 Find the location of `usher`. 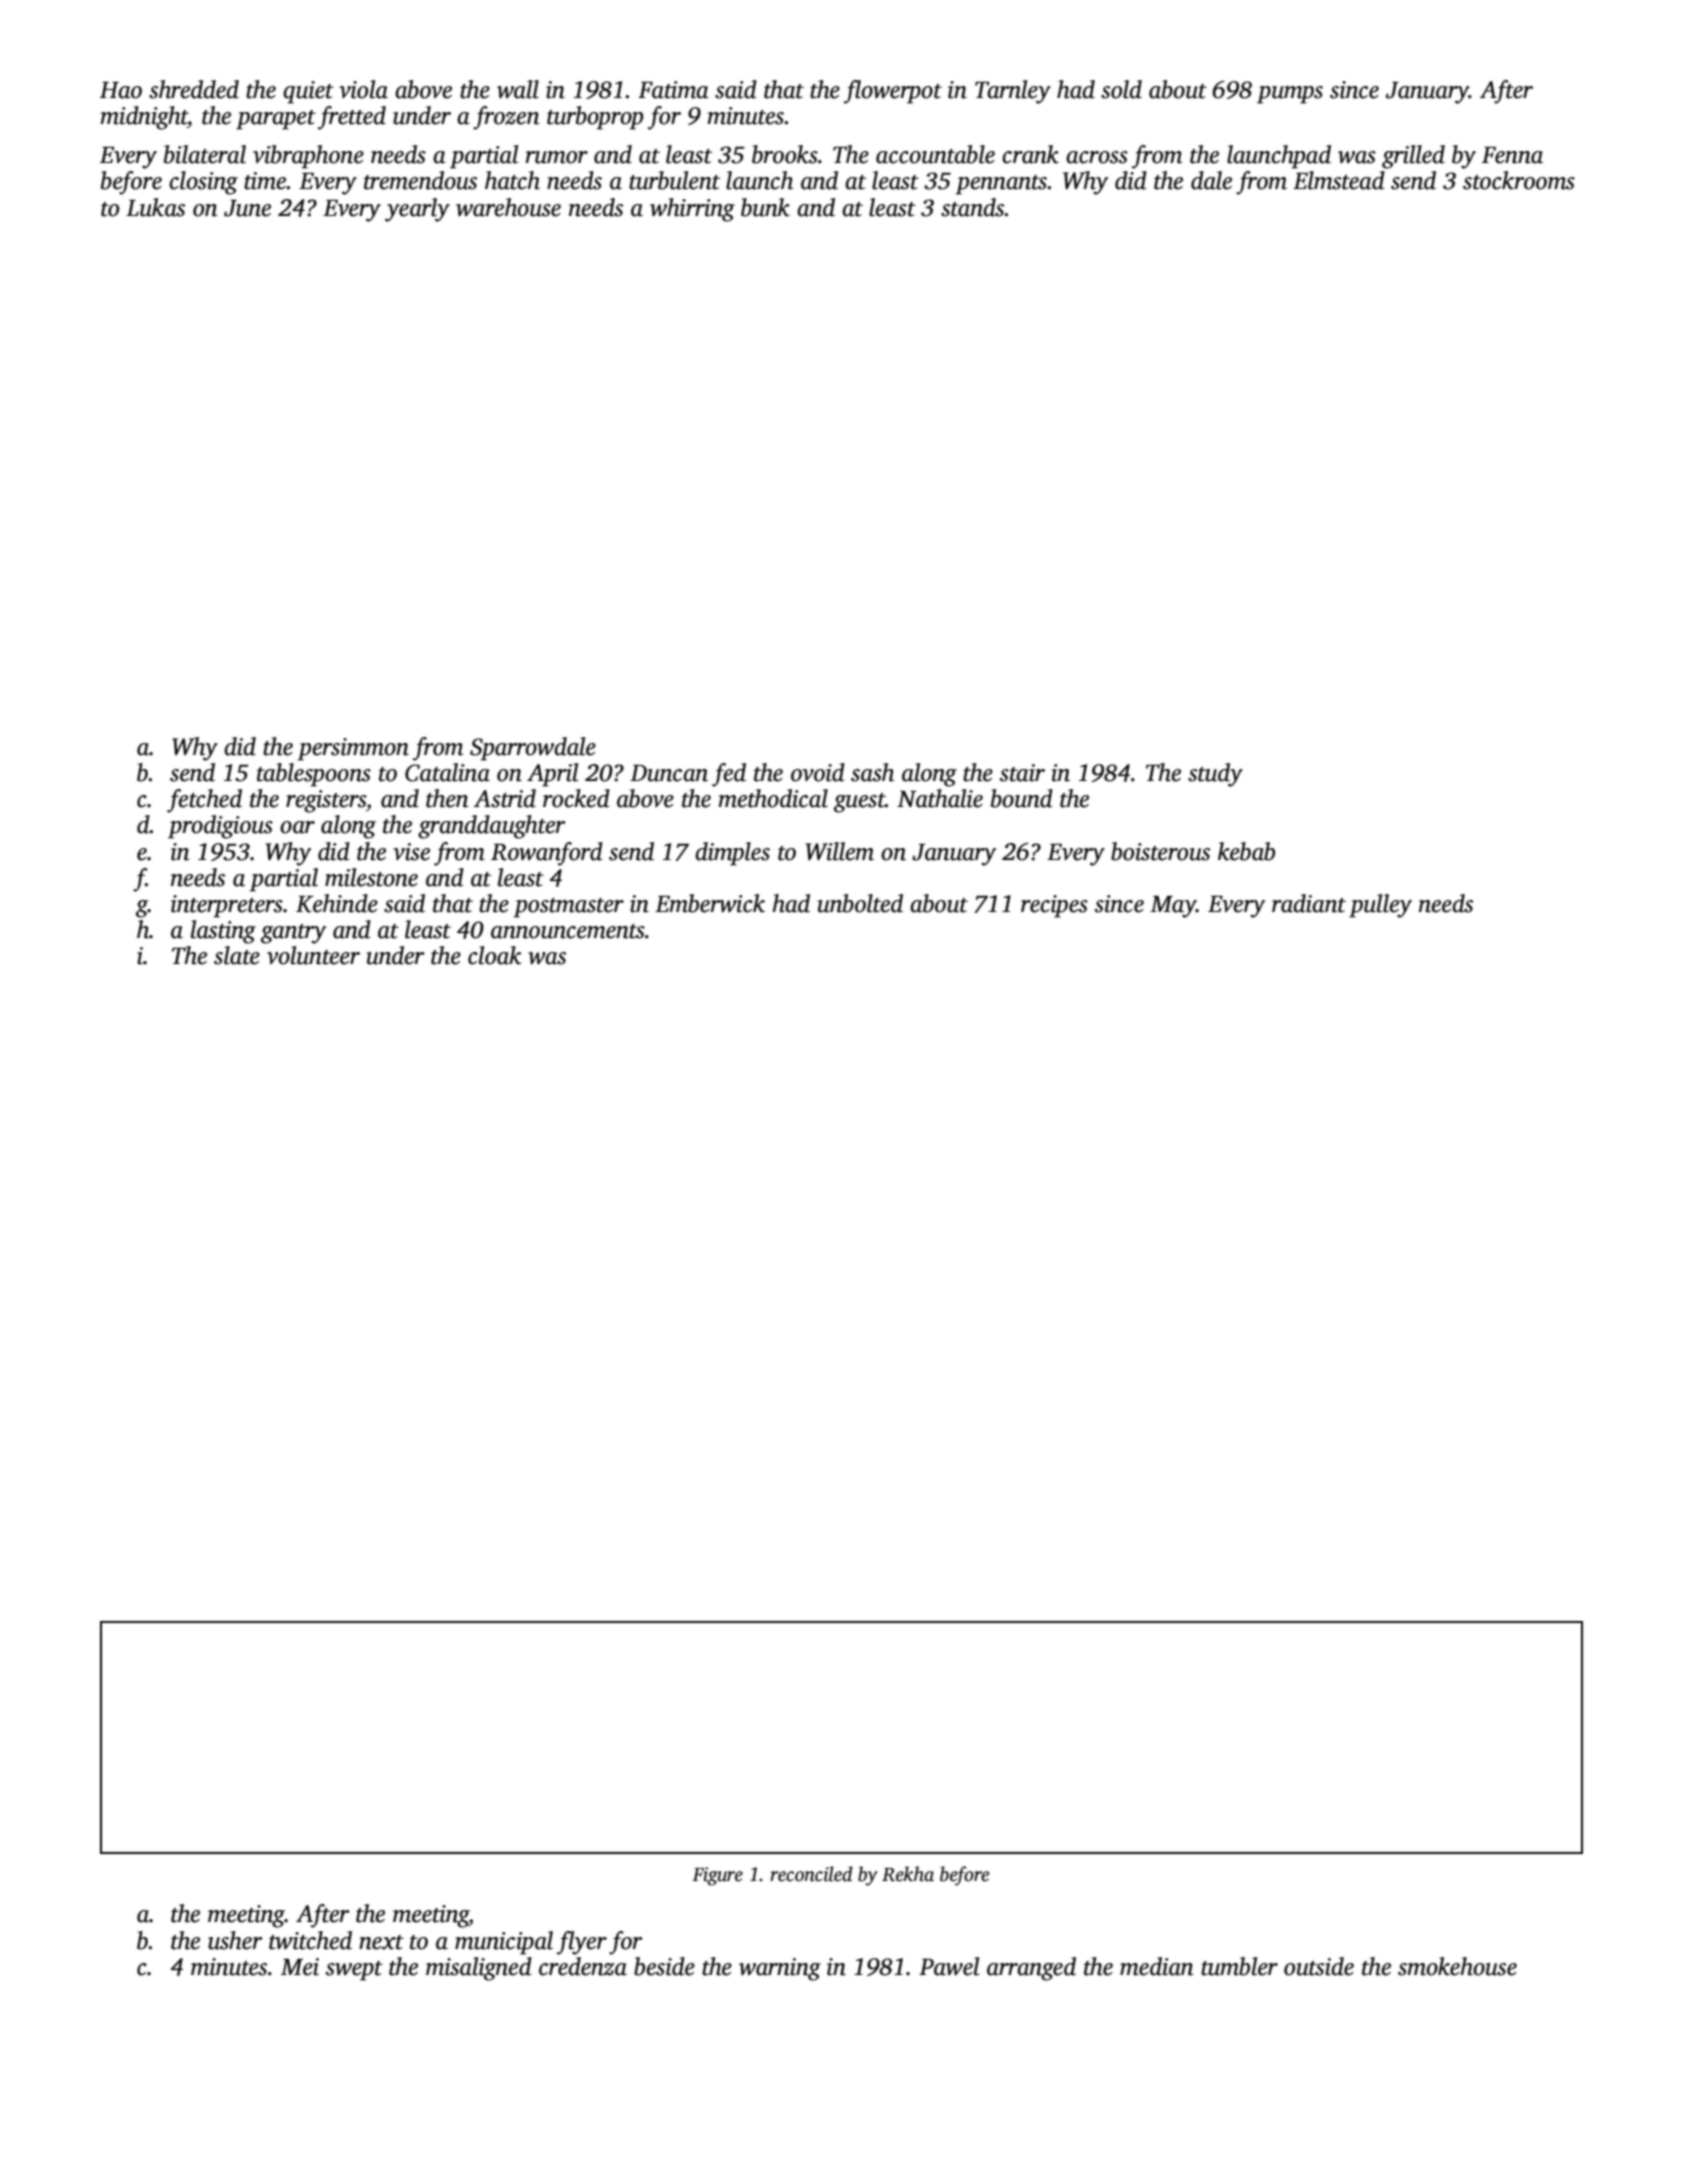

usher is located at coordinates (235, 1940).
